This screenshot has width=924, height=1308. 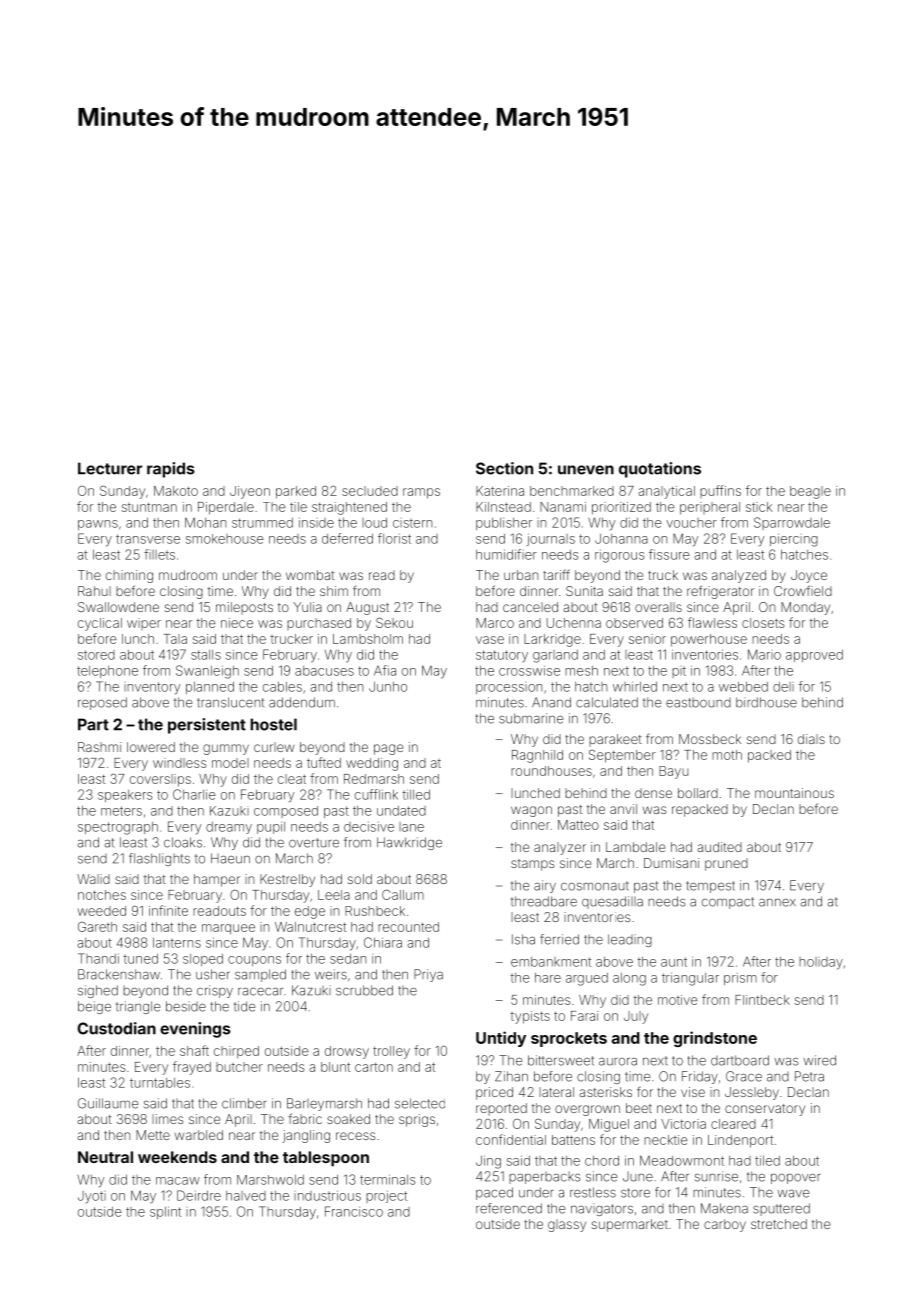 What do you see at coordinates (545, 1178) in the screenshot?
I see `paperbacks` at bounding box center [545, 1178].
